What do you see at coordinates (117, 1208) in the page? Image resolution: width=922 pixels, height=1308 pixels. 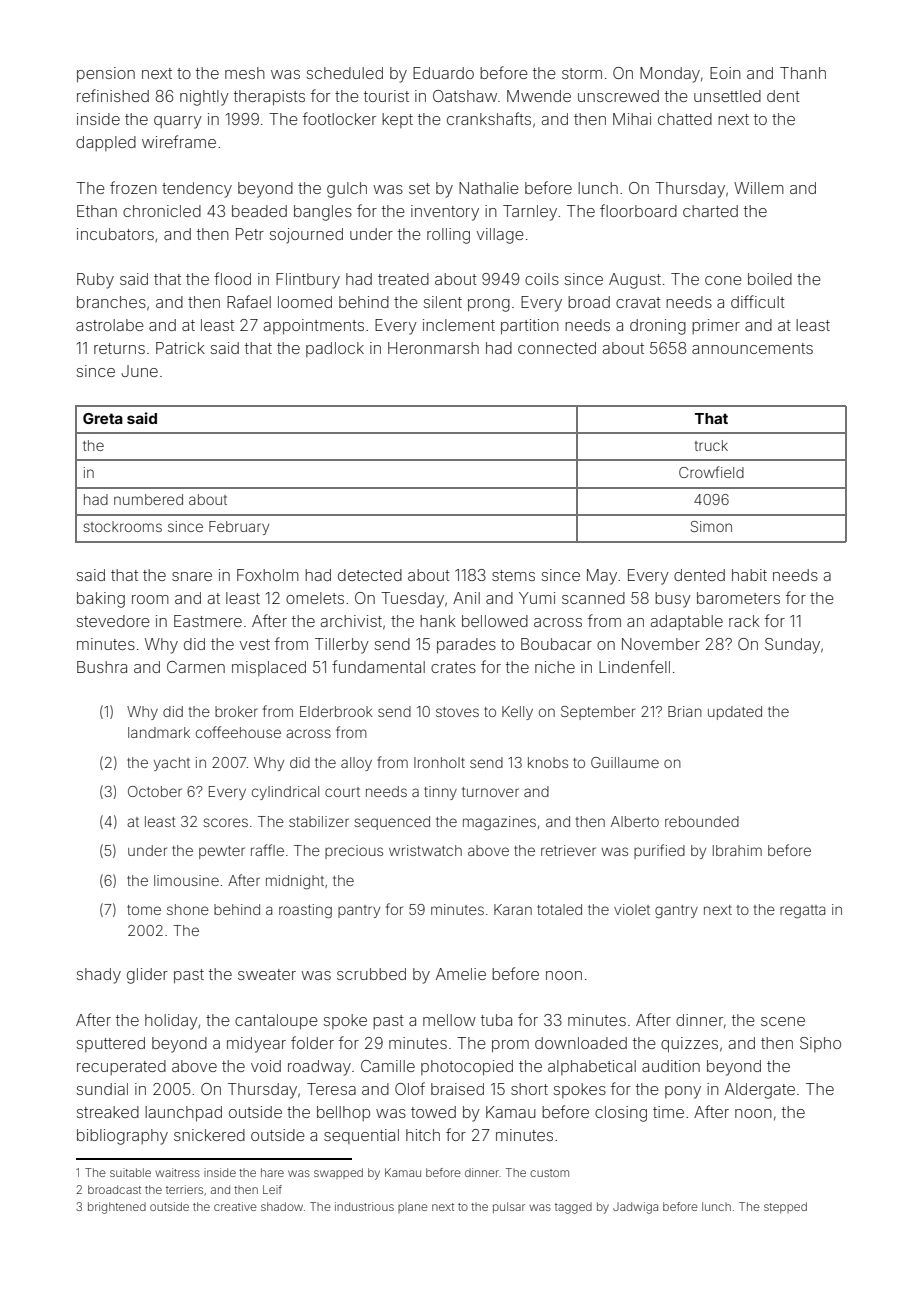 I see `brightened` at bounding box center [117, 1208].
